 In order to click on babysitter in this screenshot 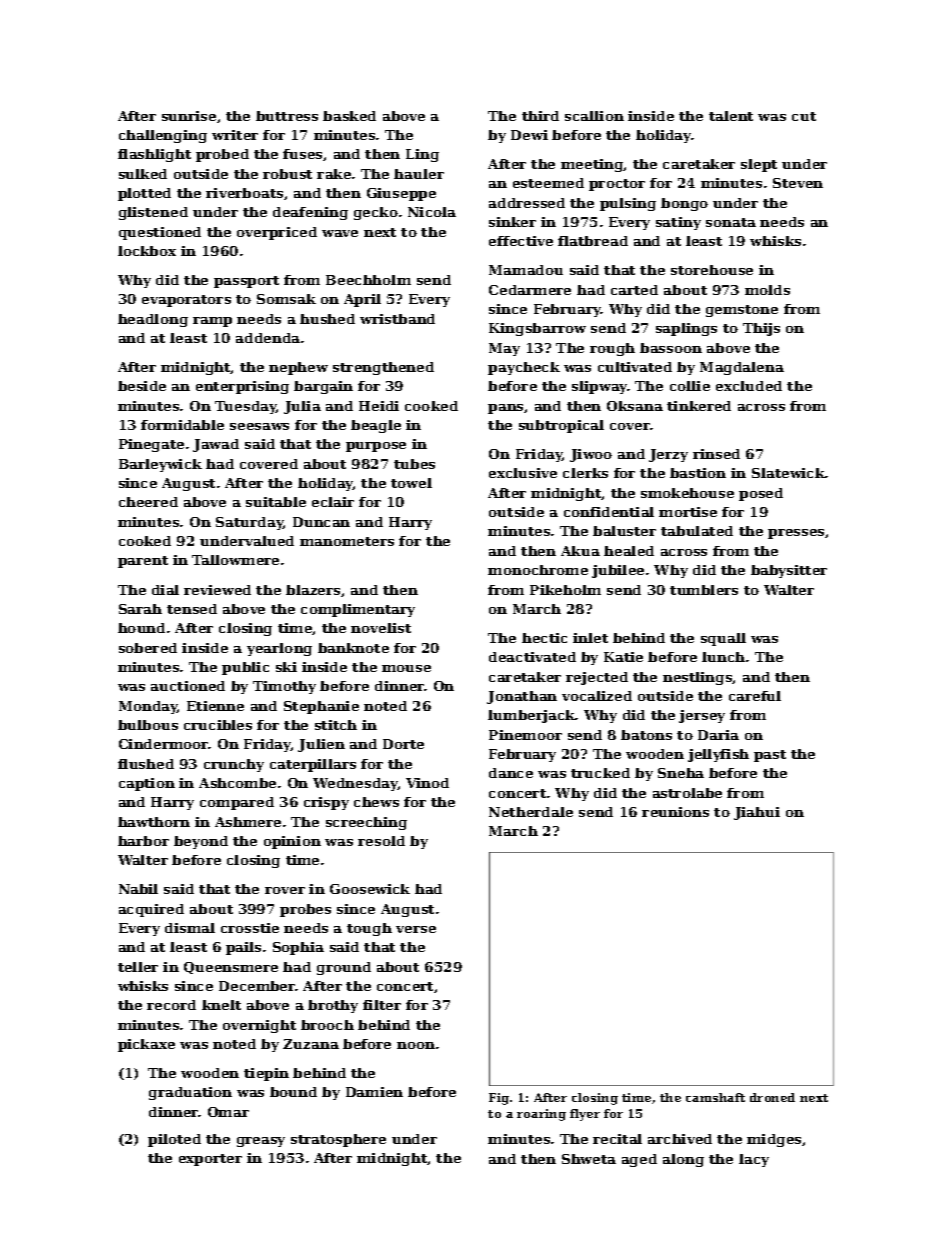, I will do `click(789, 571)`.
